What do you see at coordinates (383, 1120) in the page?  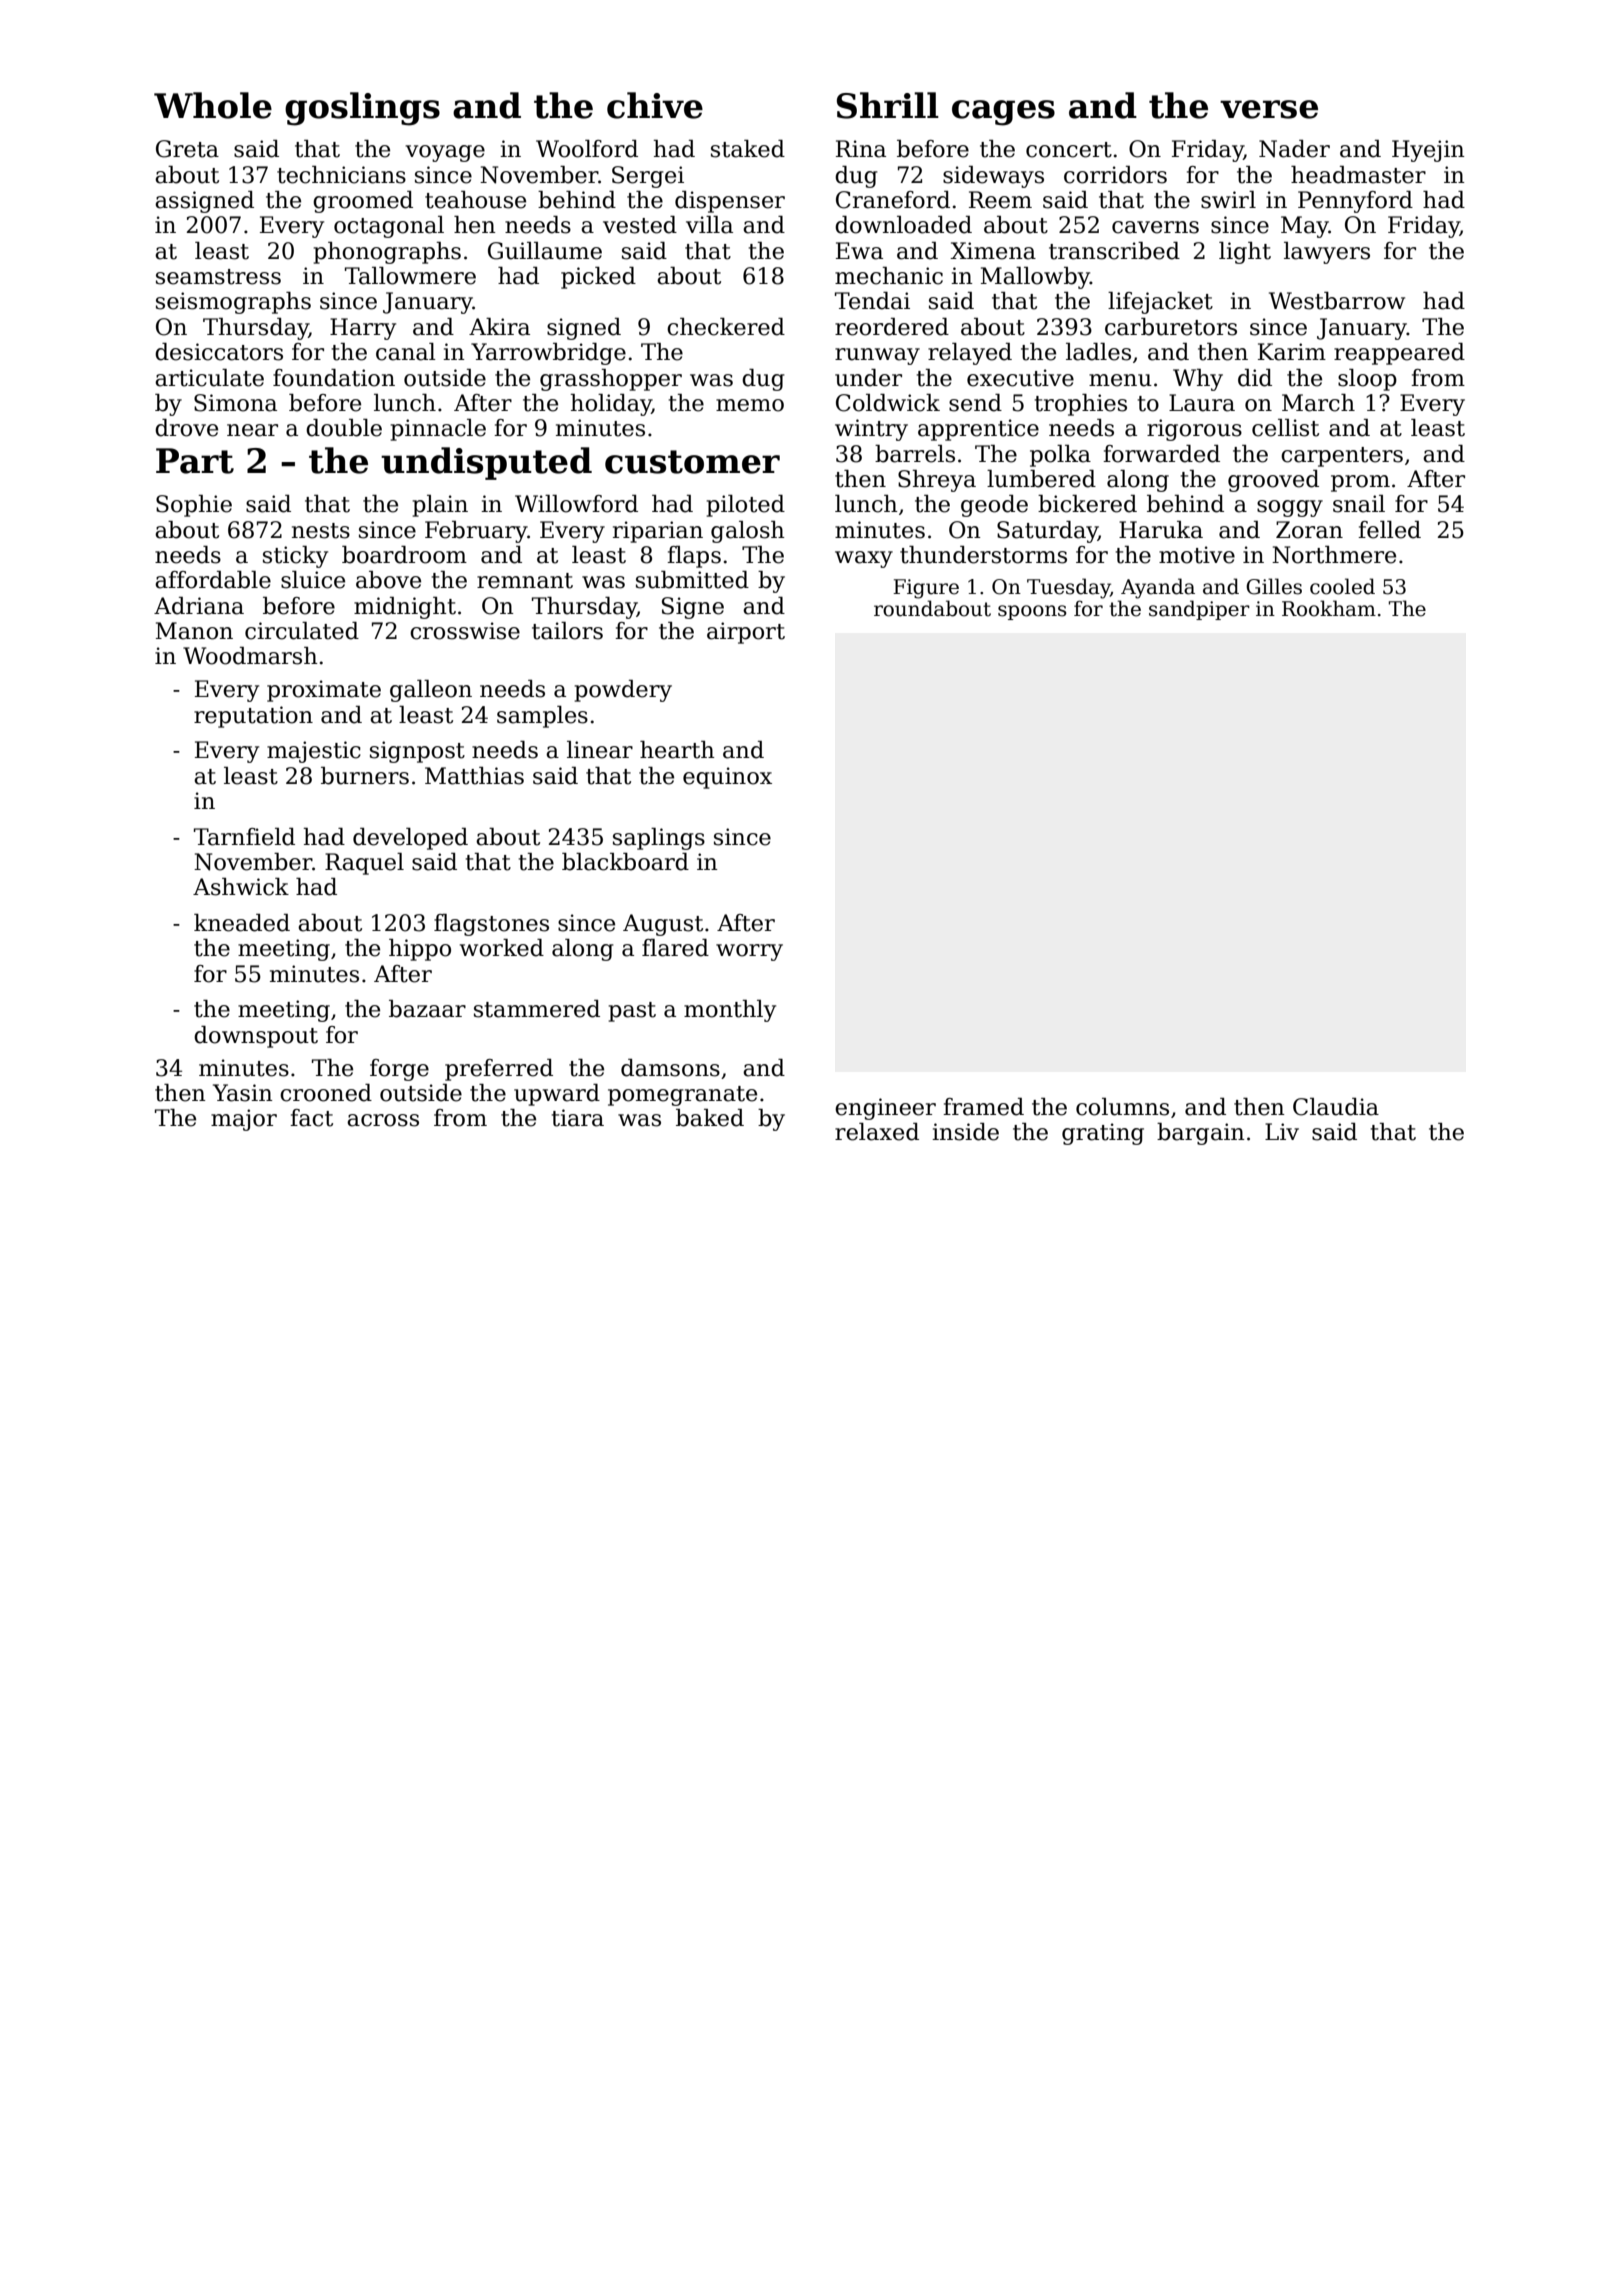 I see `across` at bounding box center [383, 1120].
